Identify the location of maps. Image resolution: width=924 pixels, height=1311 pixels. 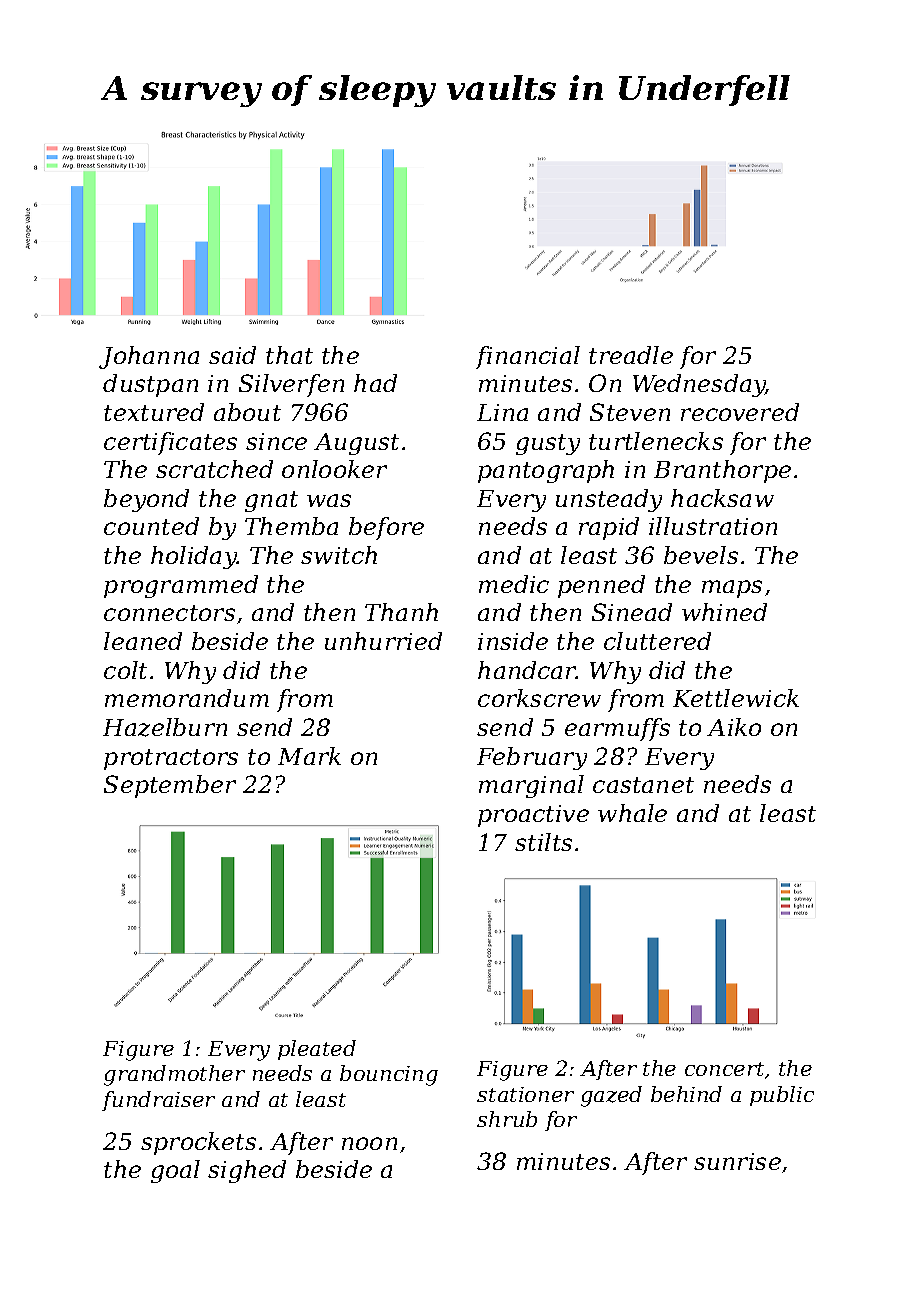
(732, 589).
